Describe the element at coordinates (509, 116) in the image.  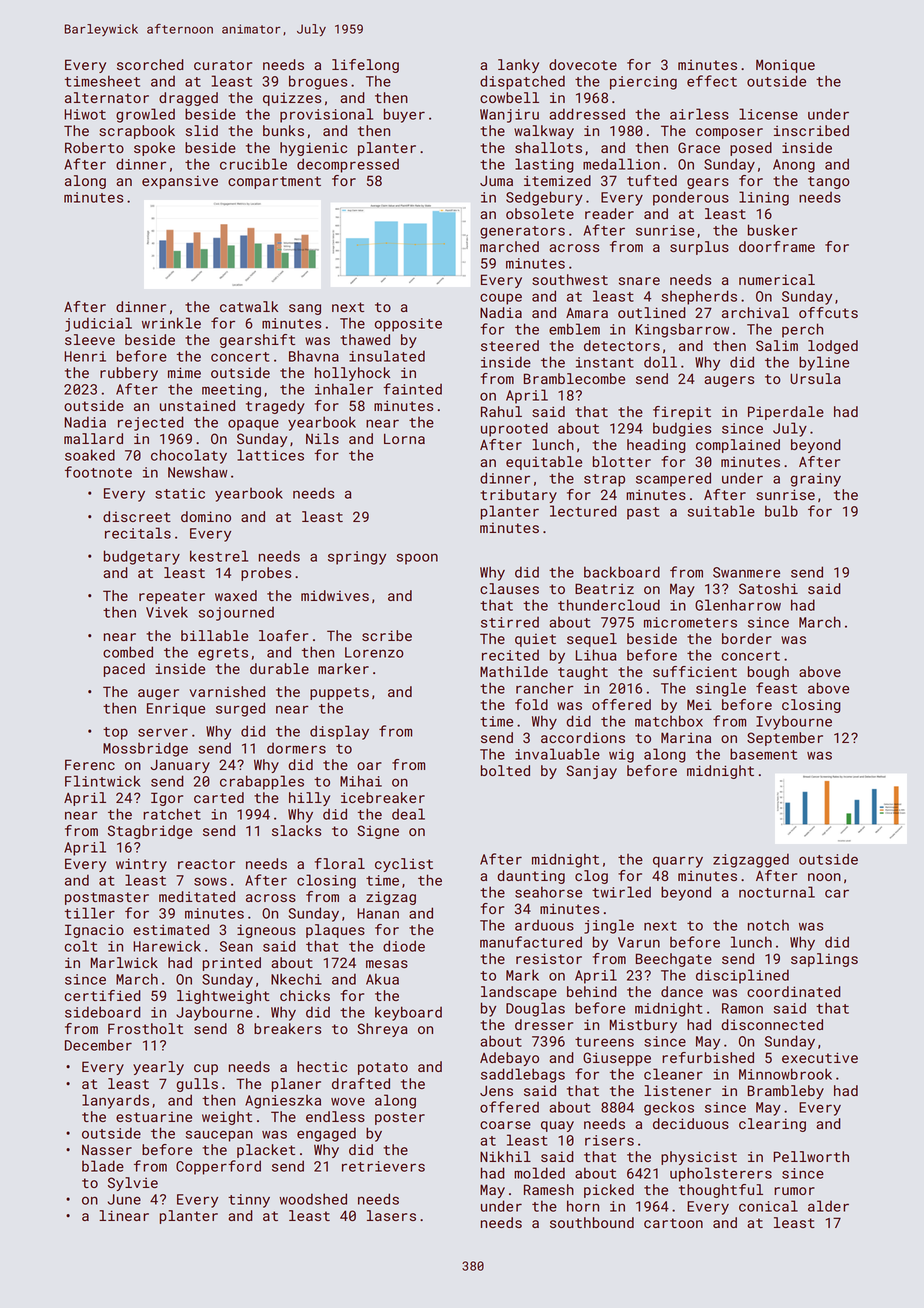
I see `Wanjiru` at that location.
